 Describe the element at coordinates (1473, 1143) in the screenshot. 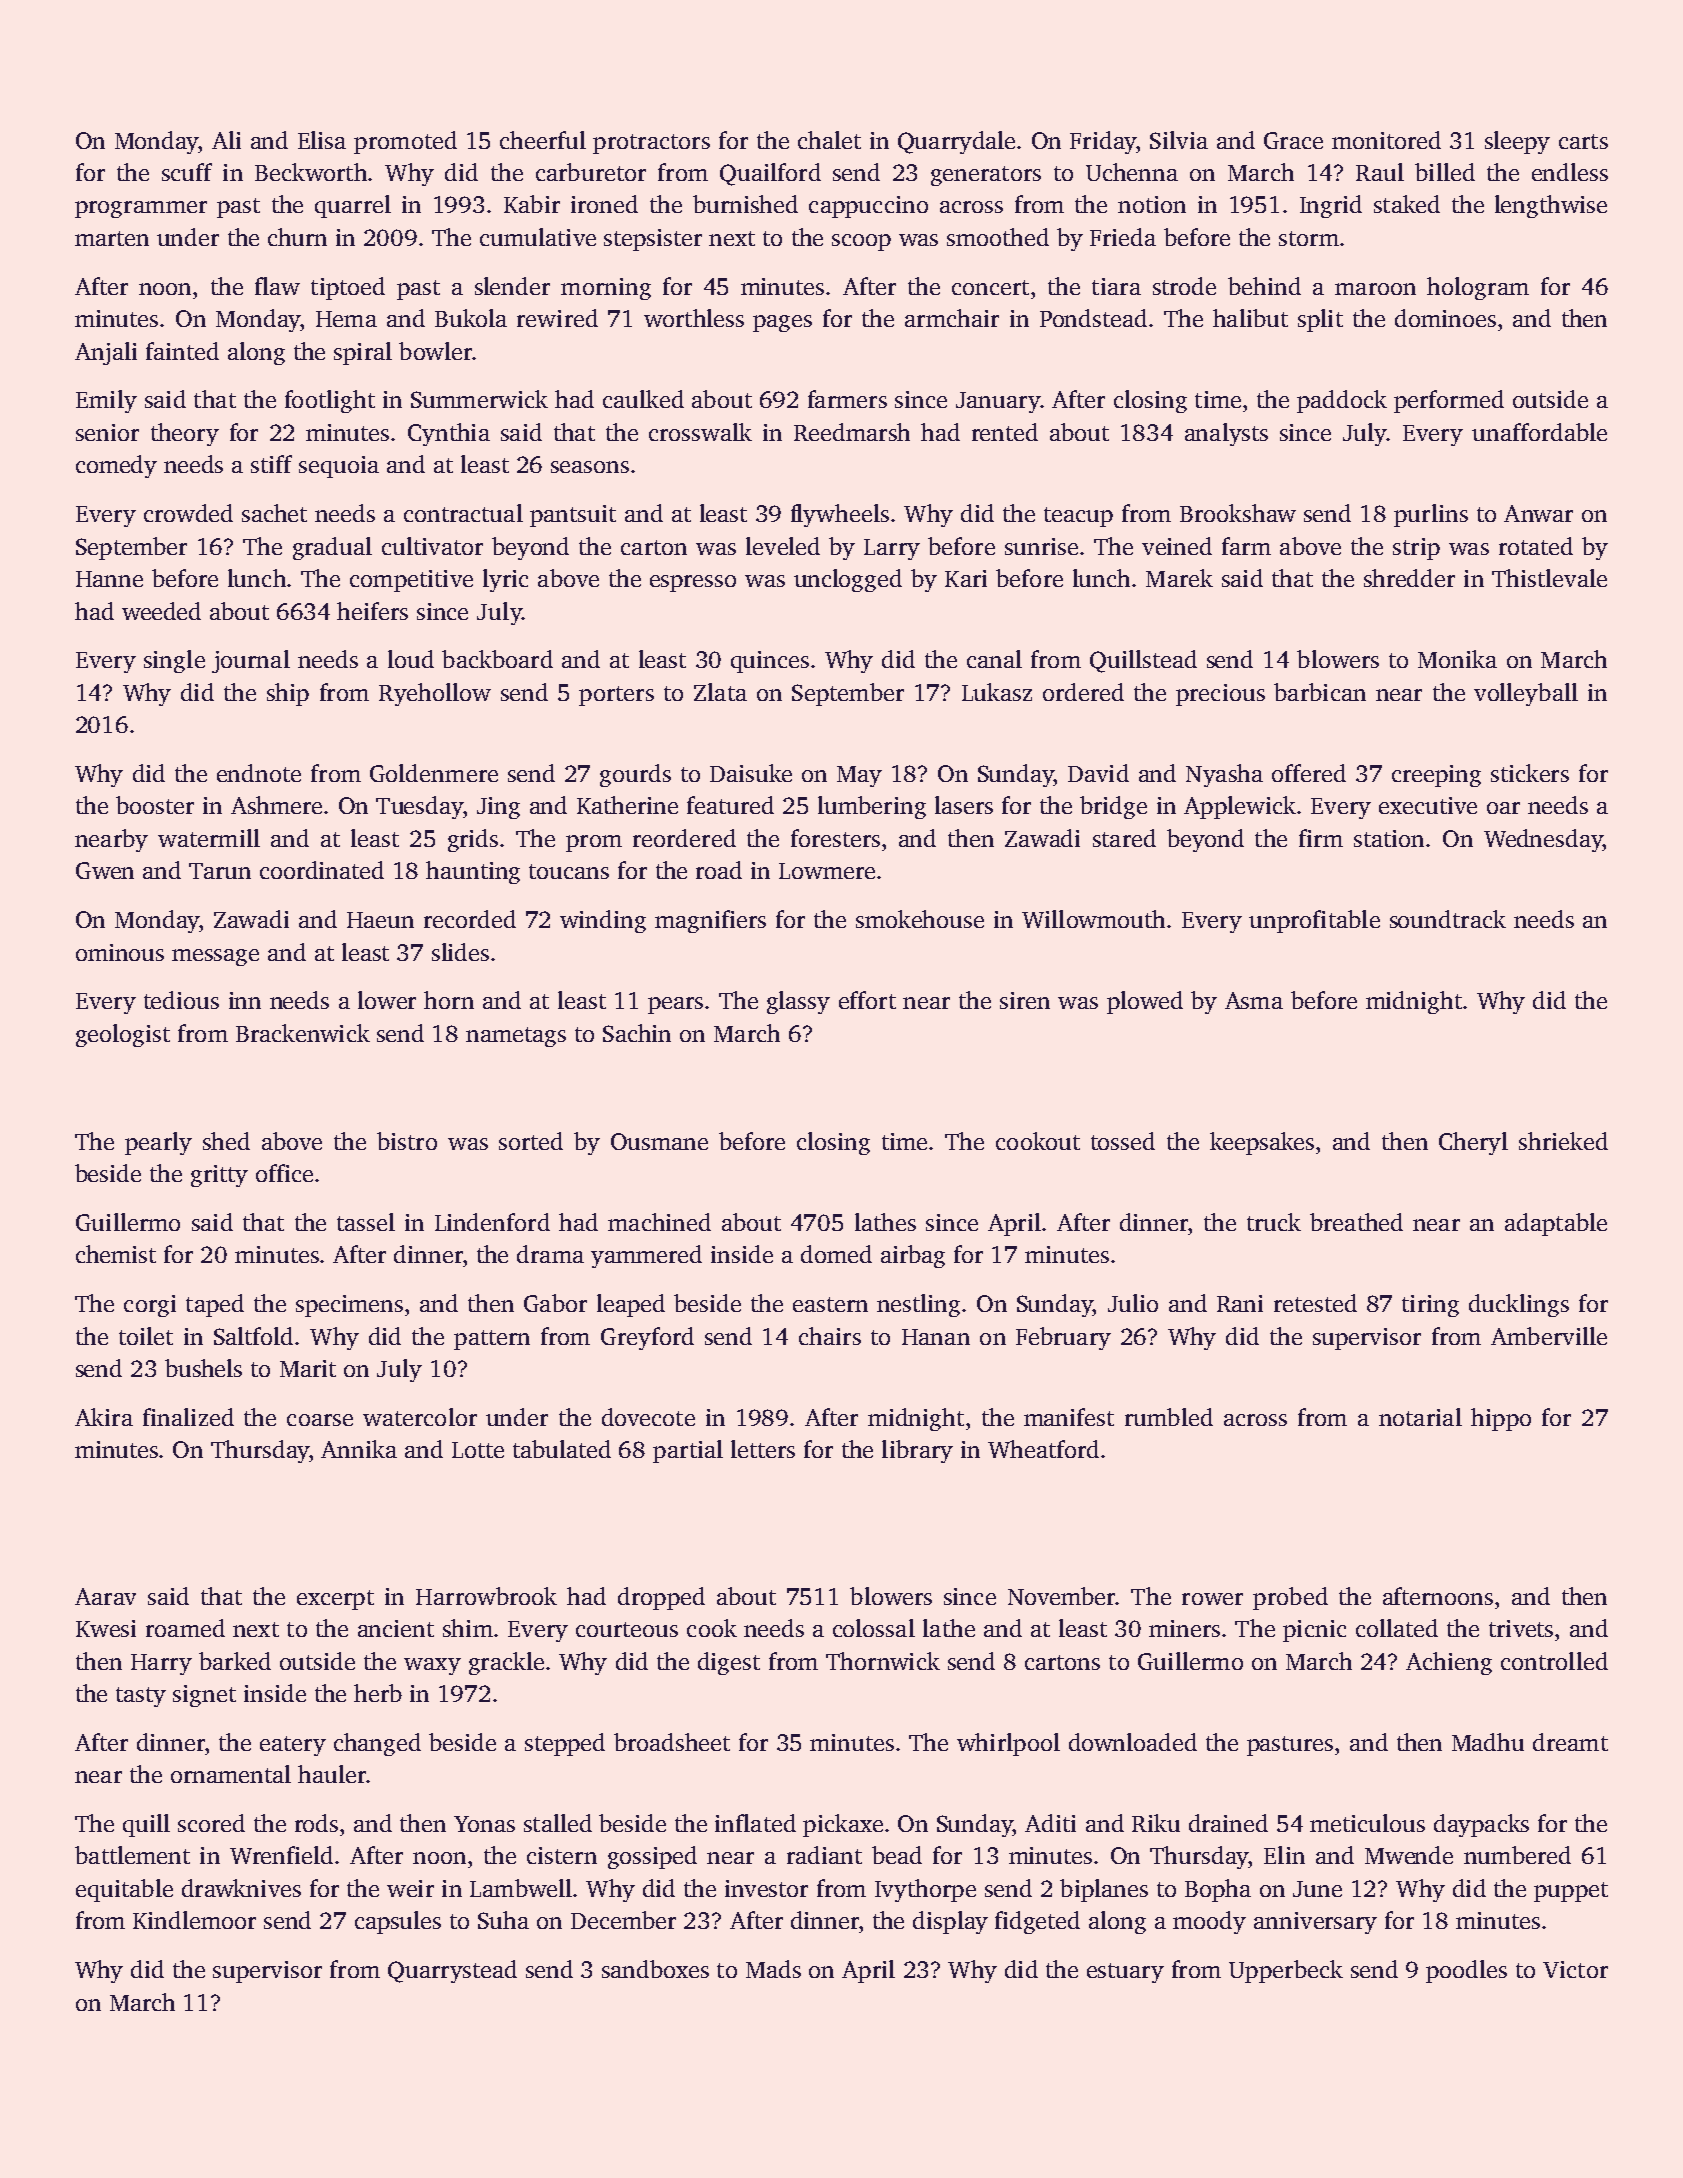

I see `Cheryl` at that location.
